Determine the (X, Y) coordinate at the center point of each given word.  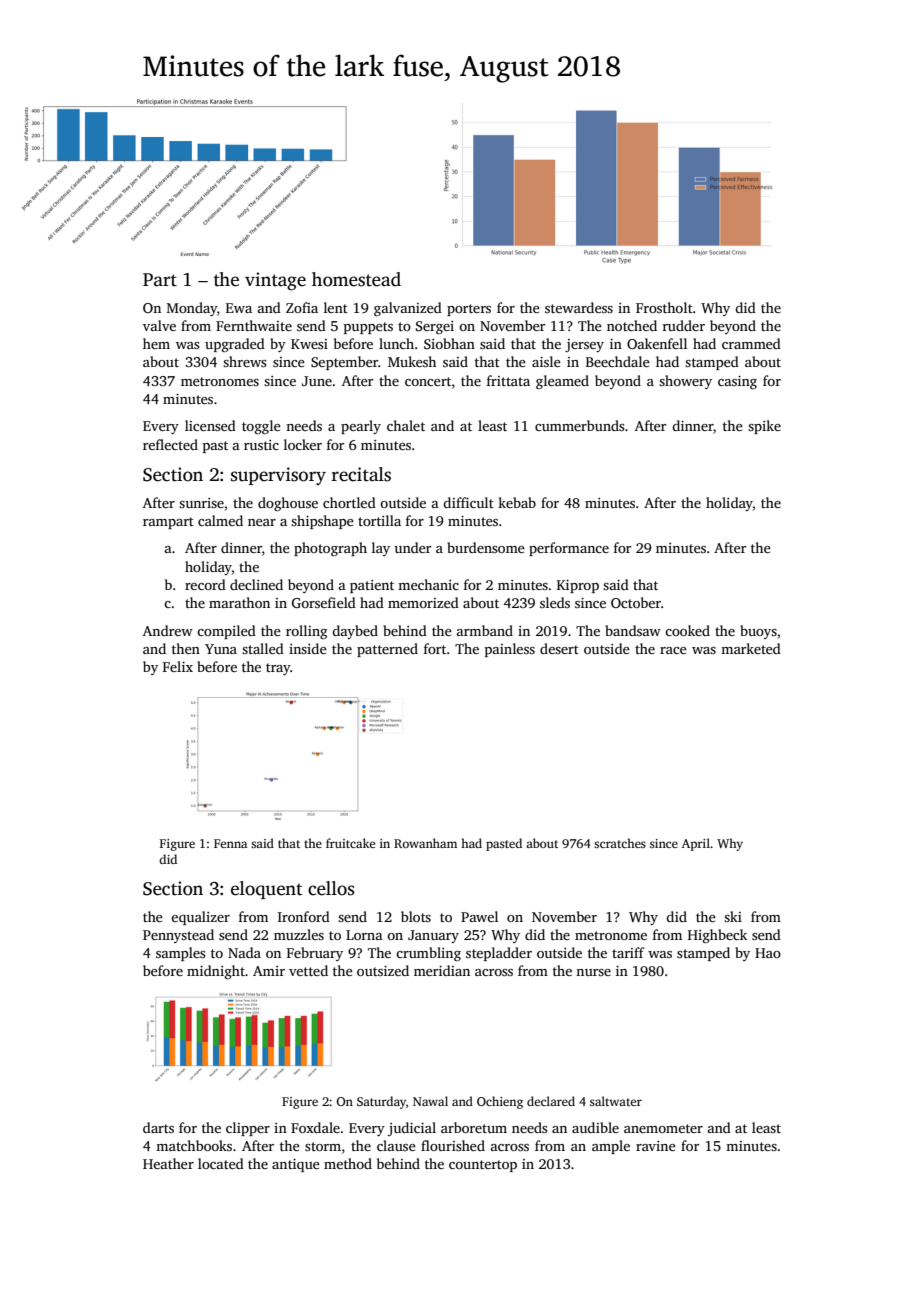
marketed (751, 648)
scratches (620, 843)
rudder (684, 325)
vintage (275, 281)
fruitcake (350, 843)
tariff (628, 952)
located (221, 1163)
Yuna (221, 649)
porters (469, 310)
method (348, 1163)
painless (510, 650)
